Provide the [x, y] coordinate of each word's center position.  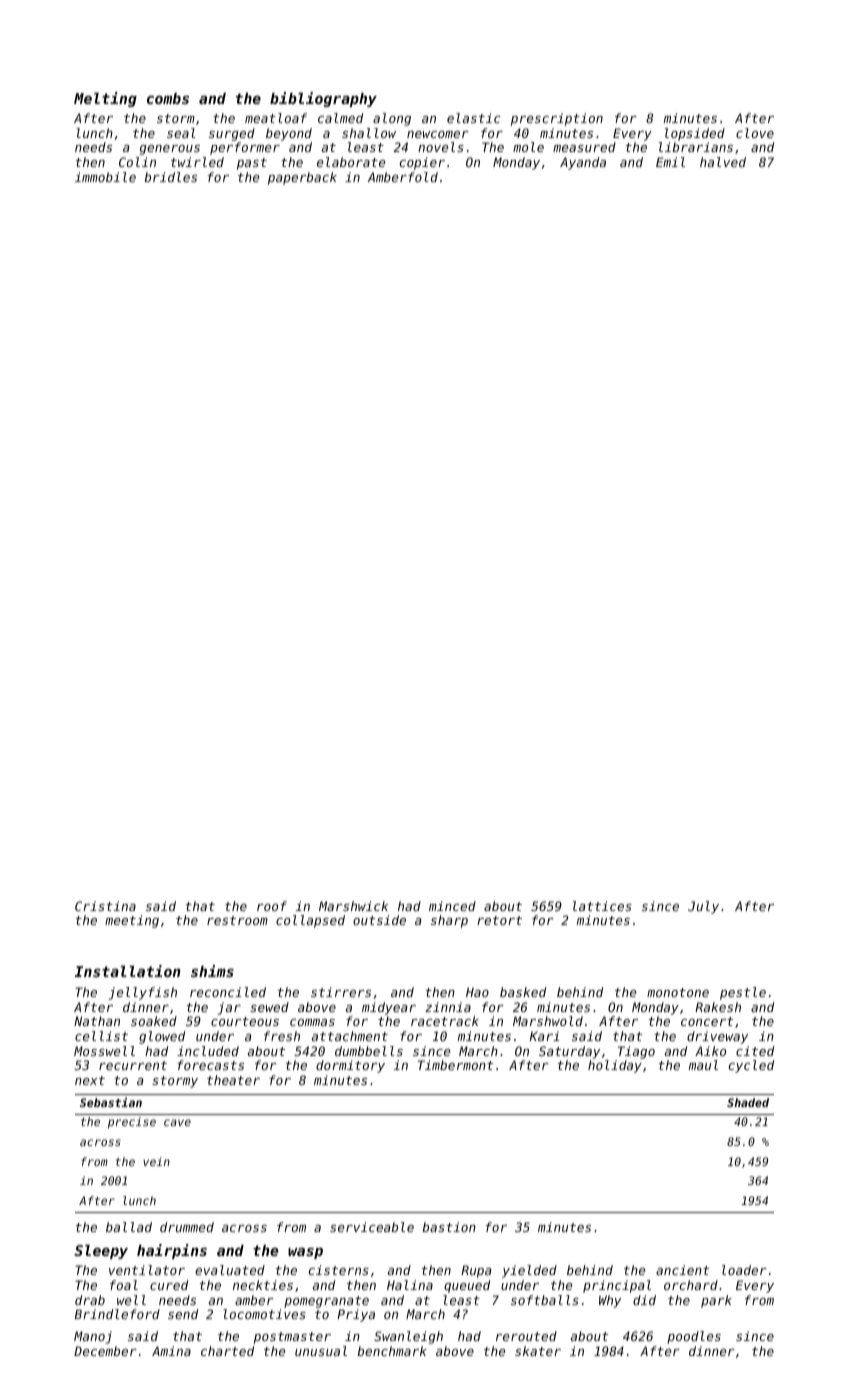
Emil [670, 162]
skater [538, 1351]
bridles [170, 177]
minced [452, 906]
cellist [101, 1036]
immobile [105, 177]
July [703, 907]
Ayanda [583, 163]
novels [441, 147]
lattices [602, 906]
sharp [449, 921]
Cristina [105, 906]
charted [227, 1351]
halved [723, 162]
